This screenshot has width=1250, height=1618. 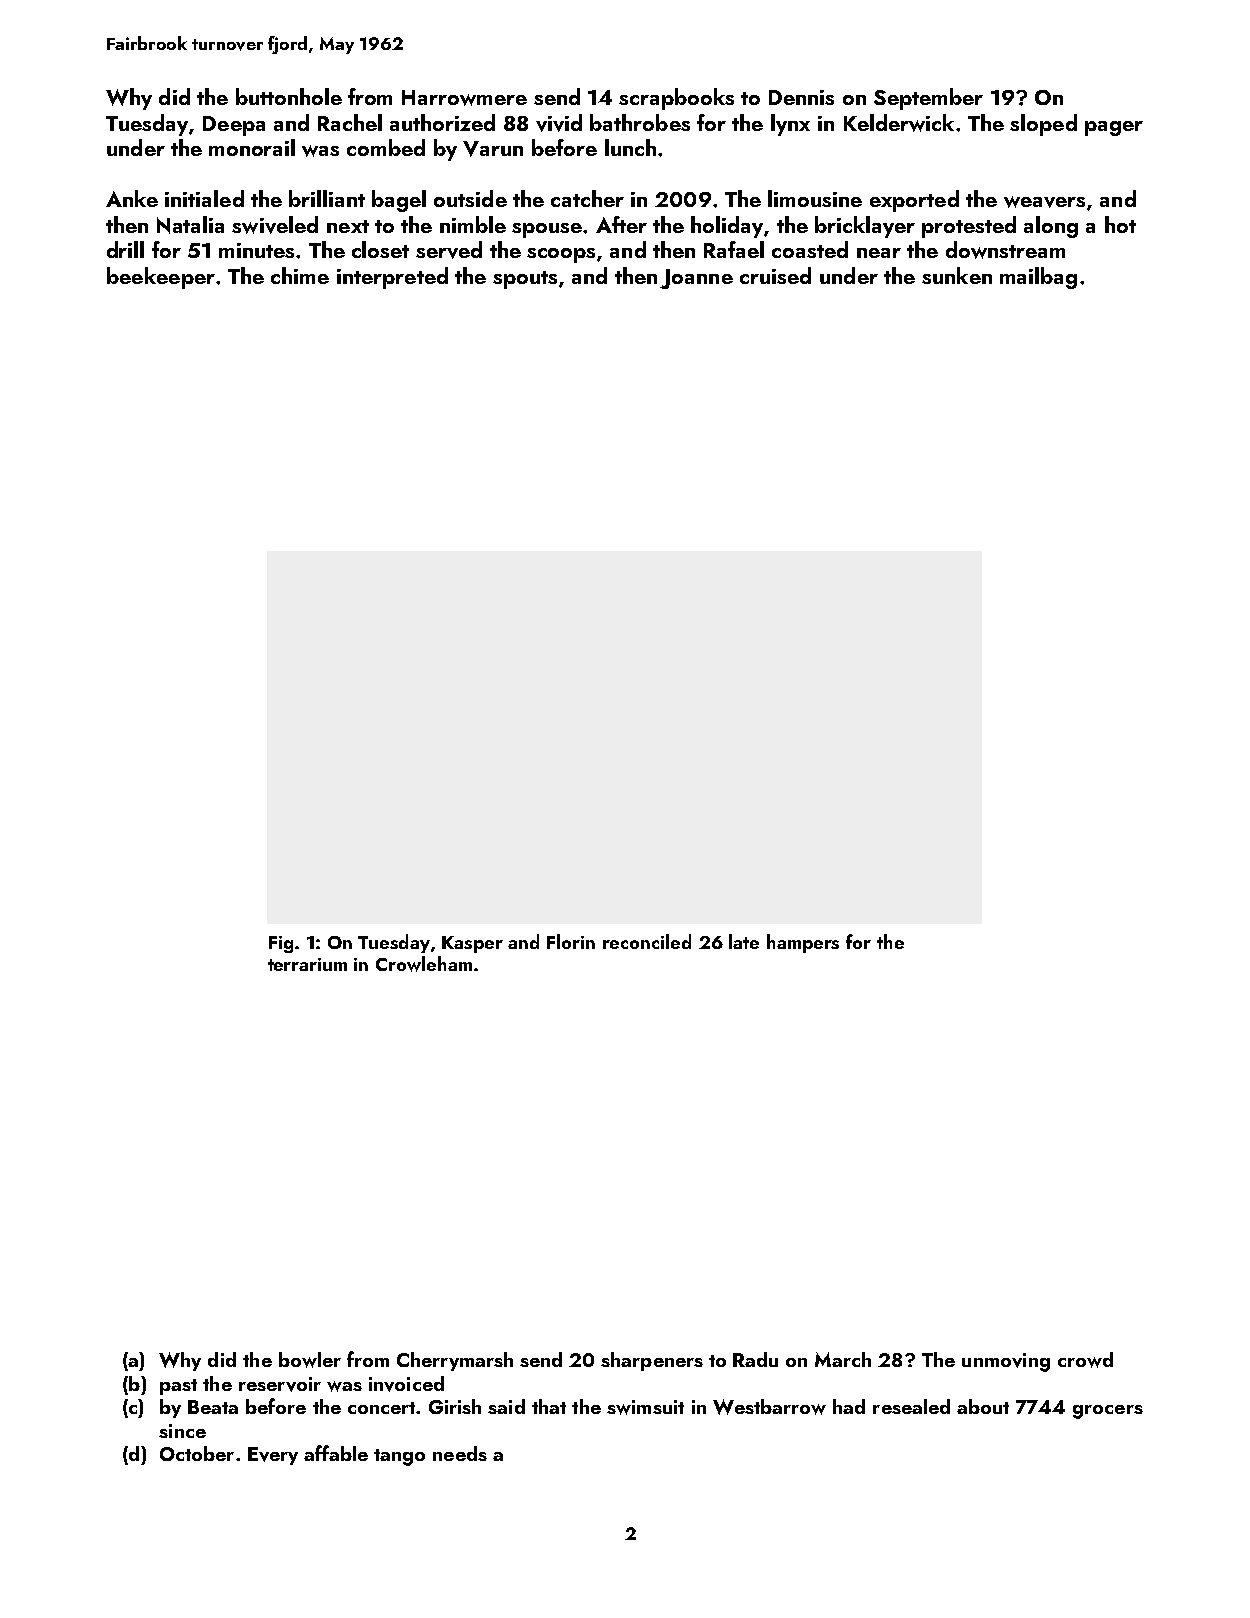 I want to click on crowd, so click(x=1085, y=1360).
